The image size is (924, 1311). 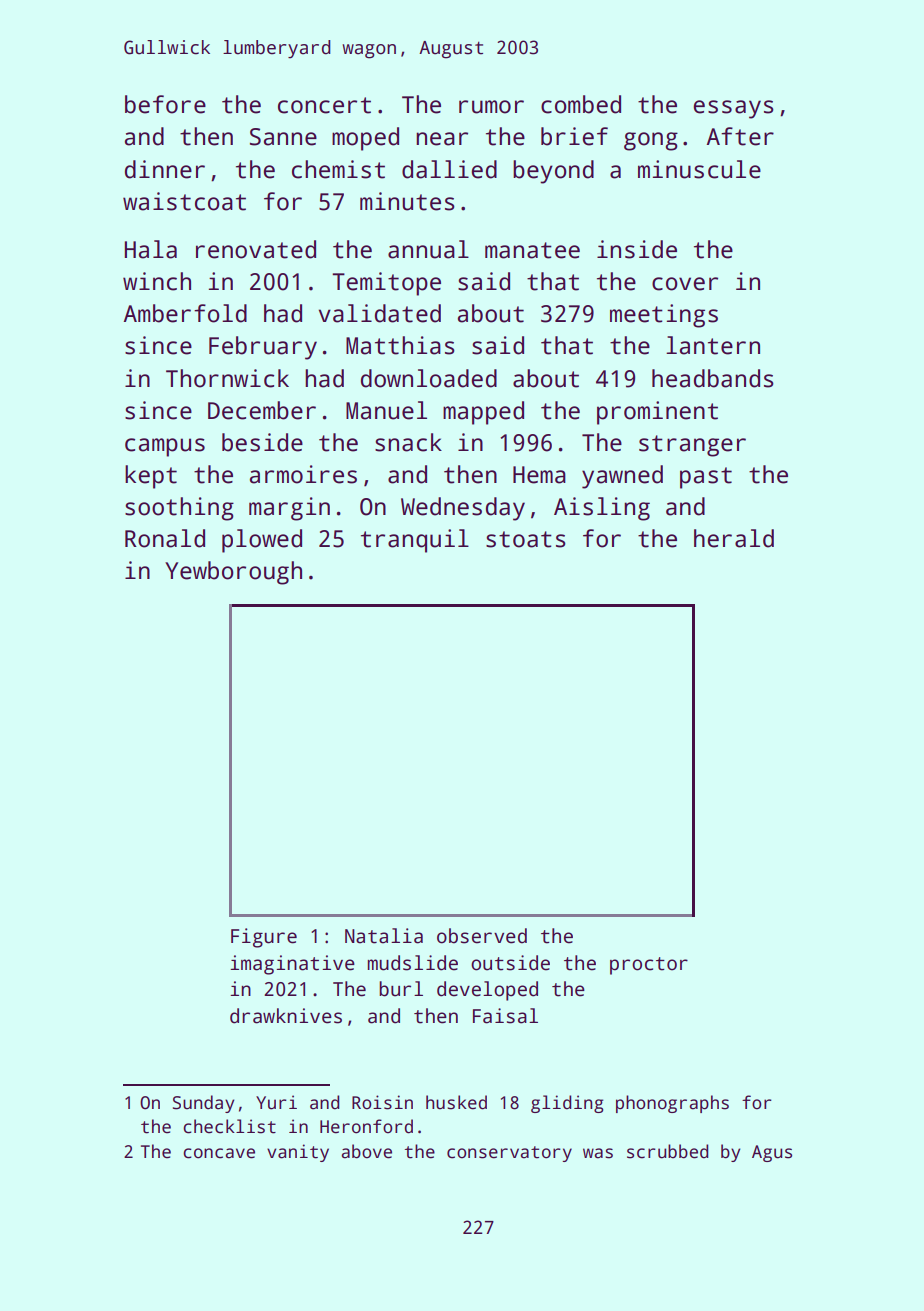 What do you see at coordinates (672, 1104) in the document?
I see `phonographs` at bounding box center [672, 1104].
